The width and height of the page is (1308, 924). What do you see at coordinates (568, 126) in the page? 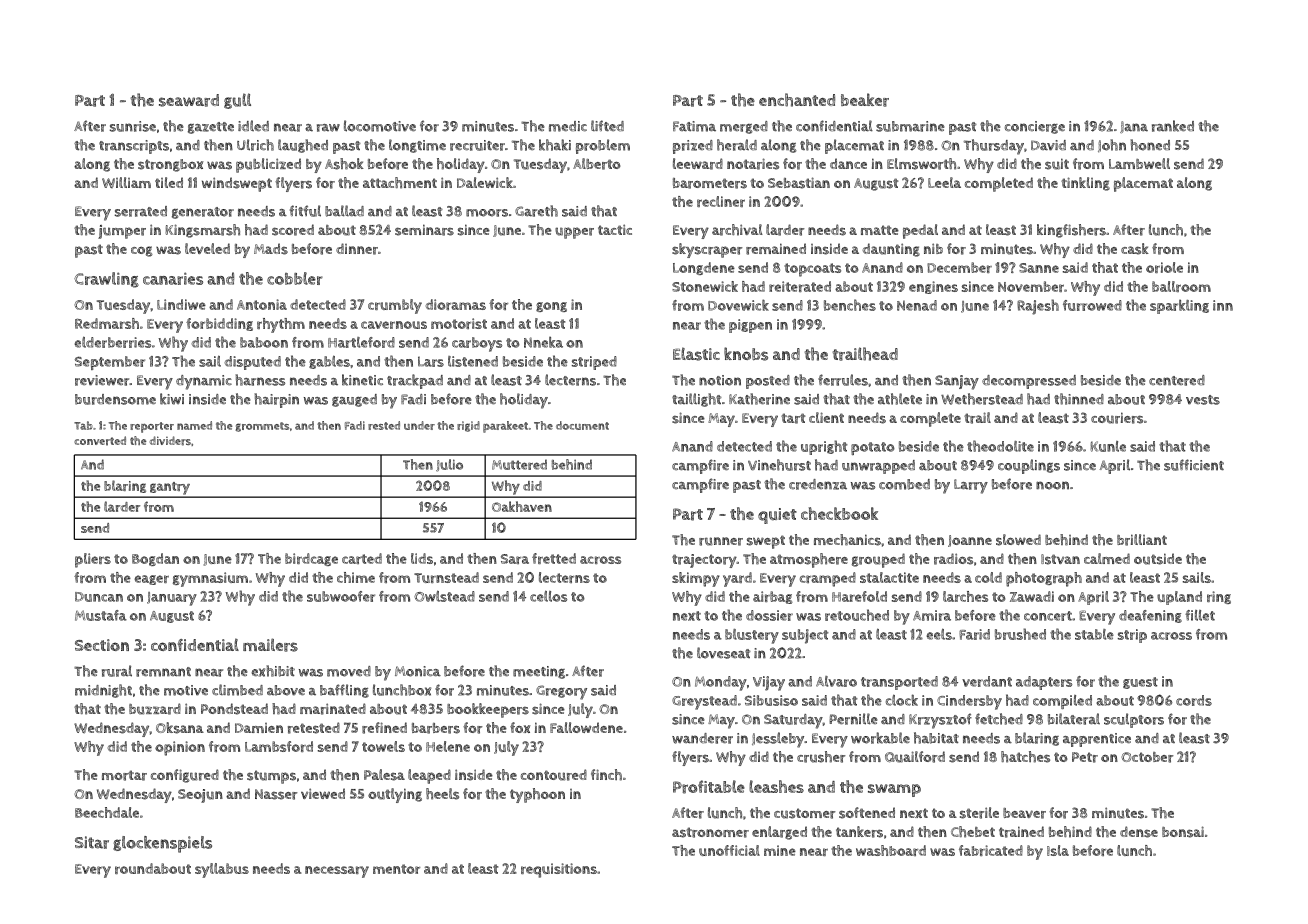
I see `medic` at bounding box center [568, 126].
